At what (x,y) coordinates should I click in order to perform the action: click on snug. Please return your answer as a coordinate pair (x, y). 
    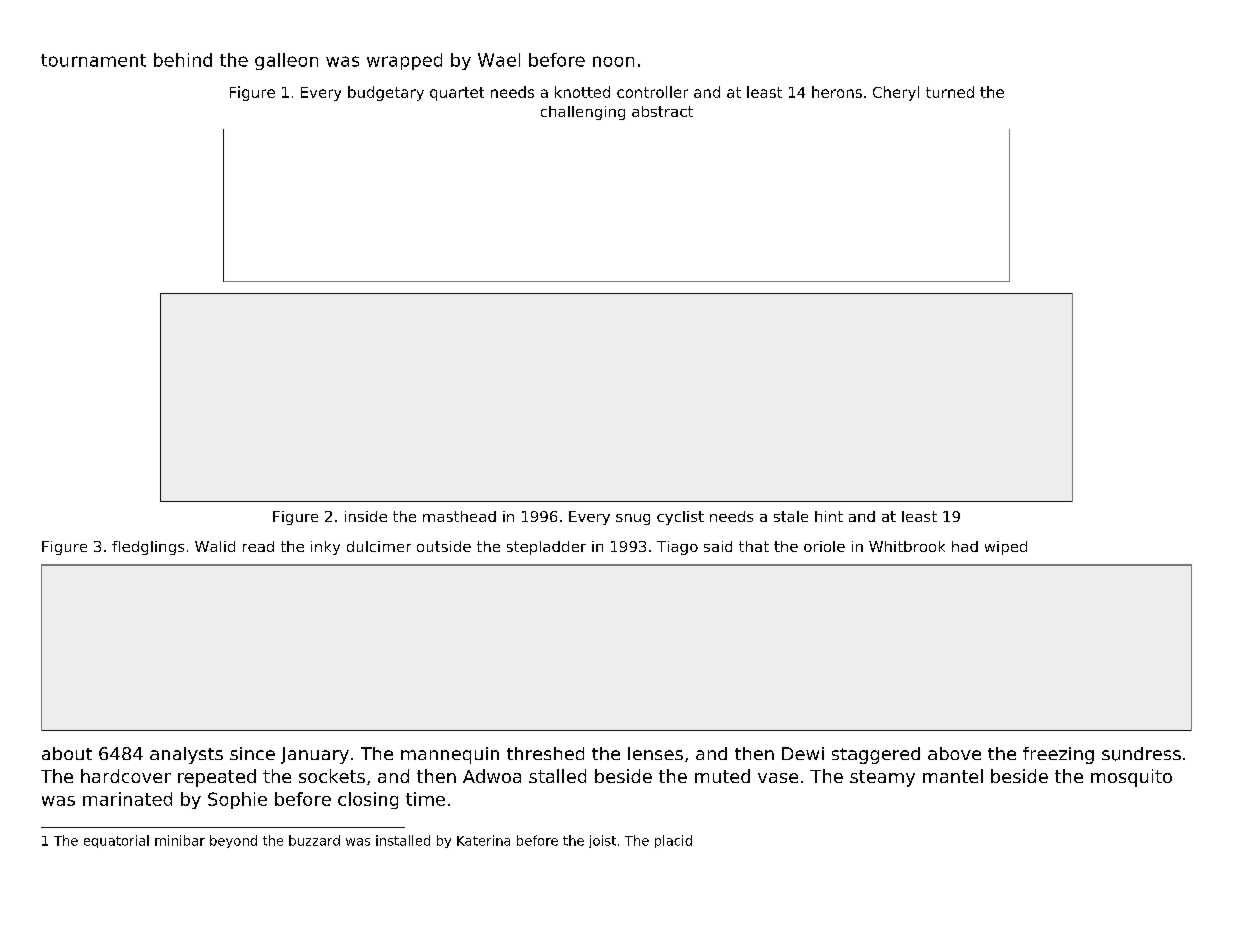
    Looking at the image, I should click on (633, 519).
